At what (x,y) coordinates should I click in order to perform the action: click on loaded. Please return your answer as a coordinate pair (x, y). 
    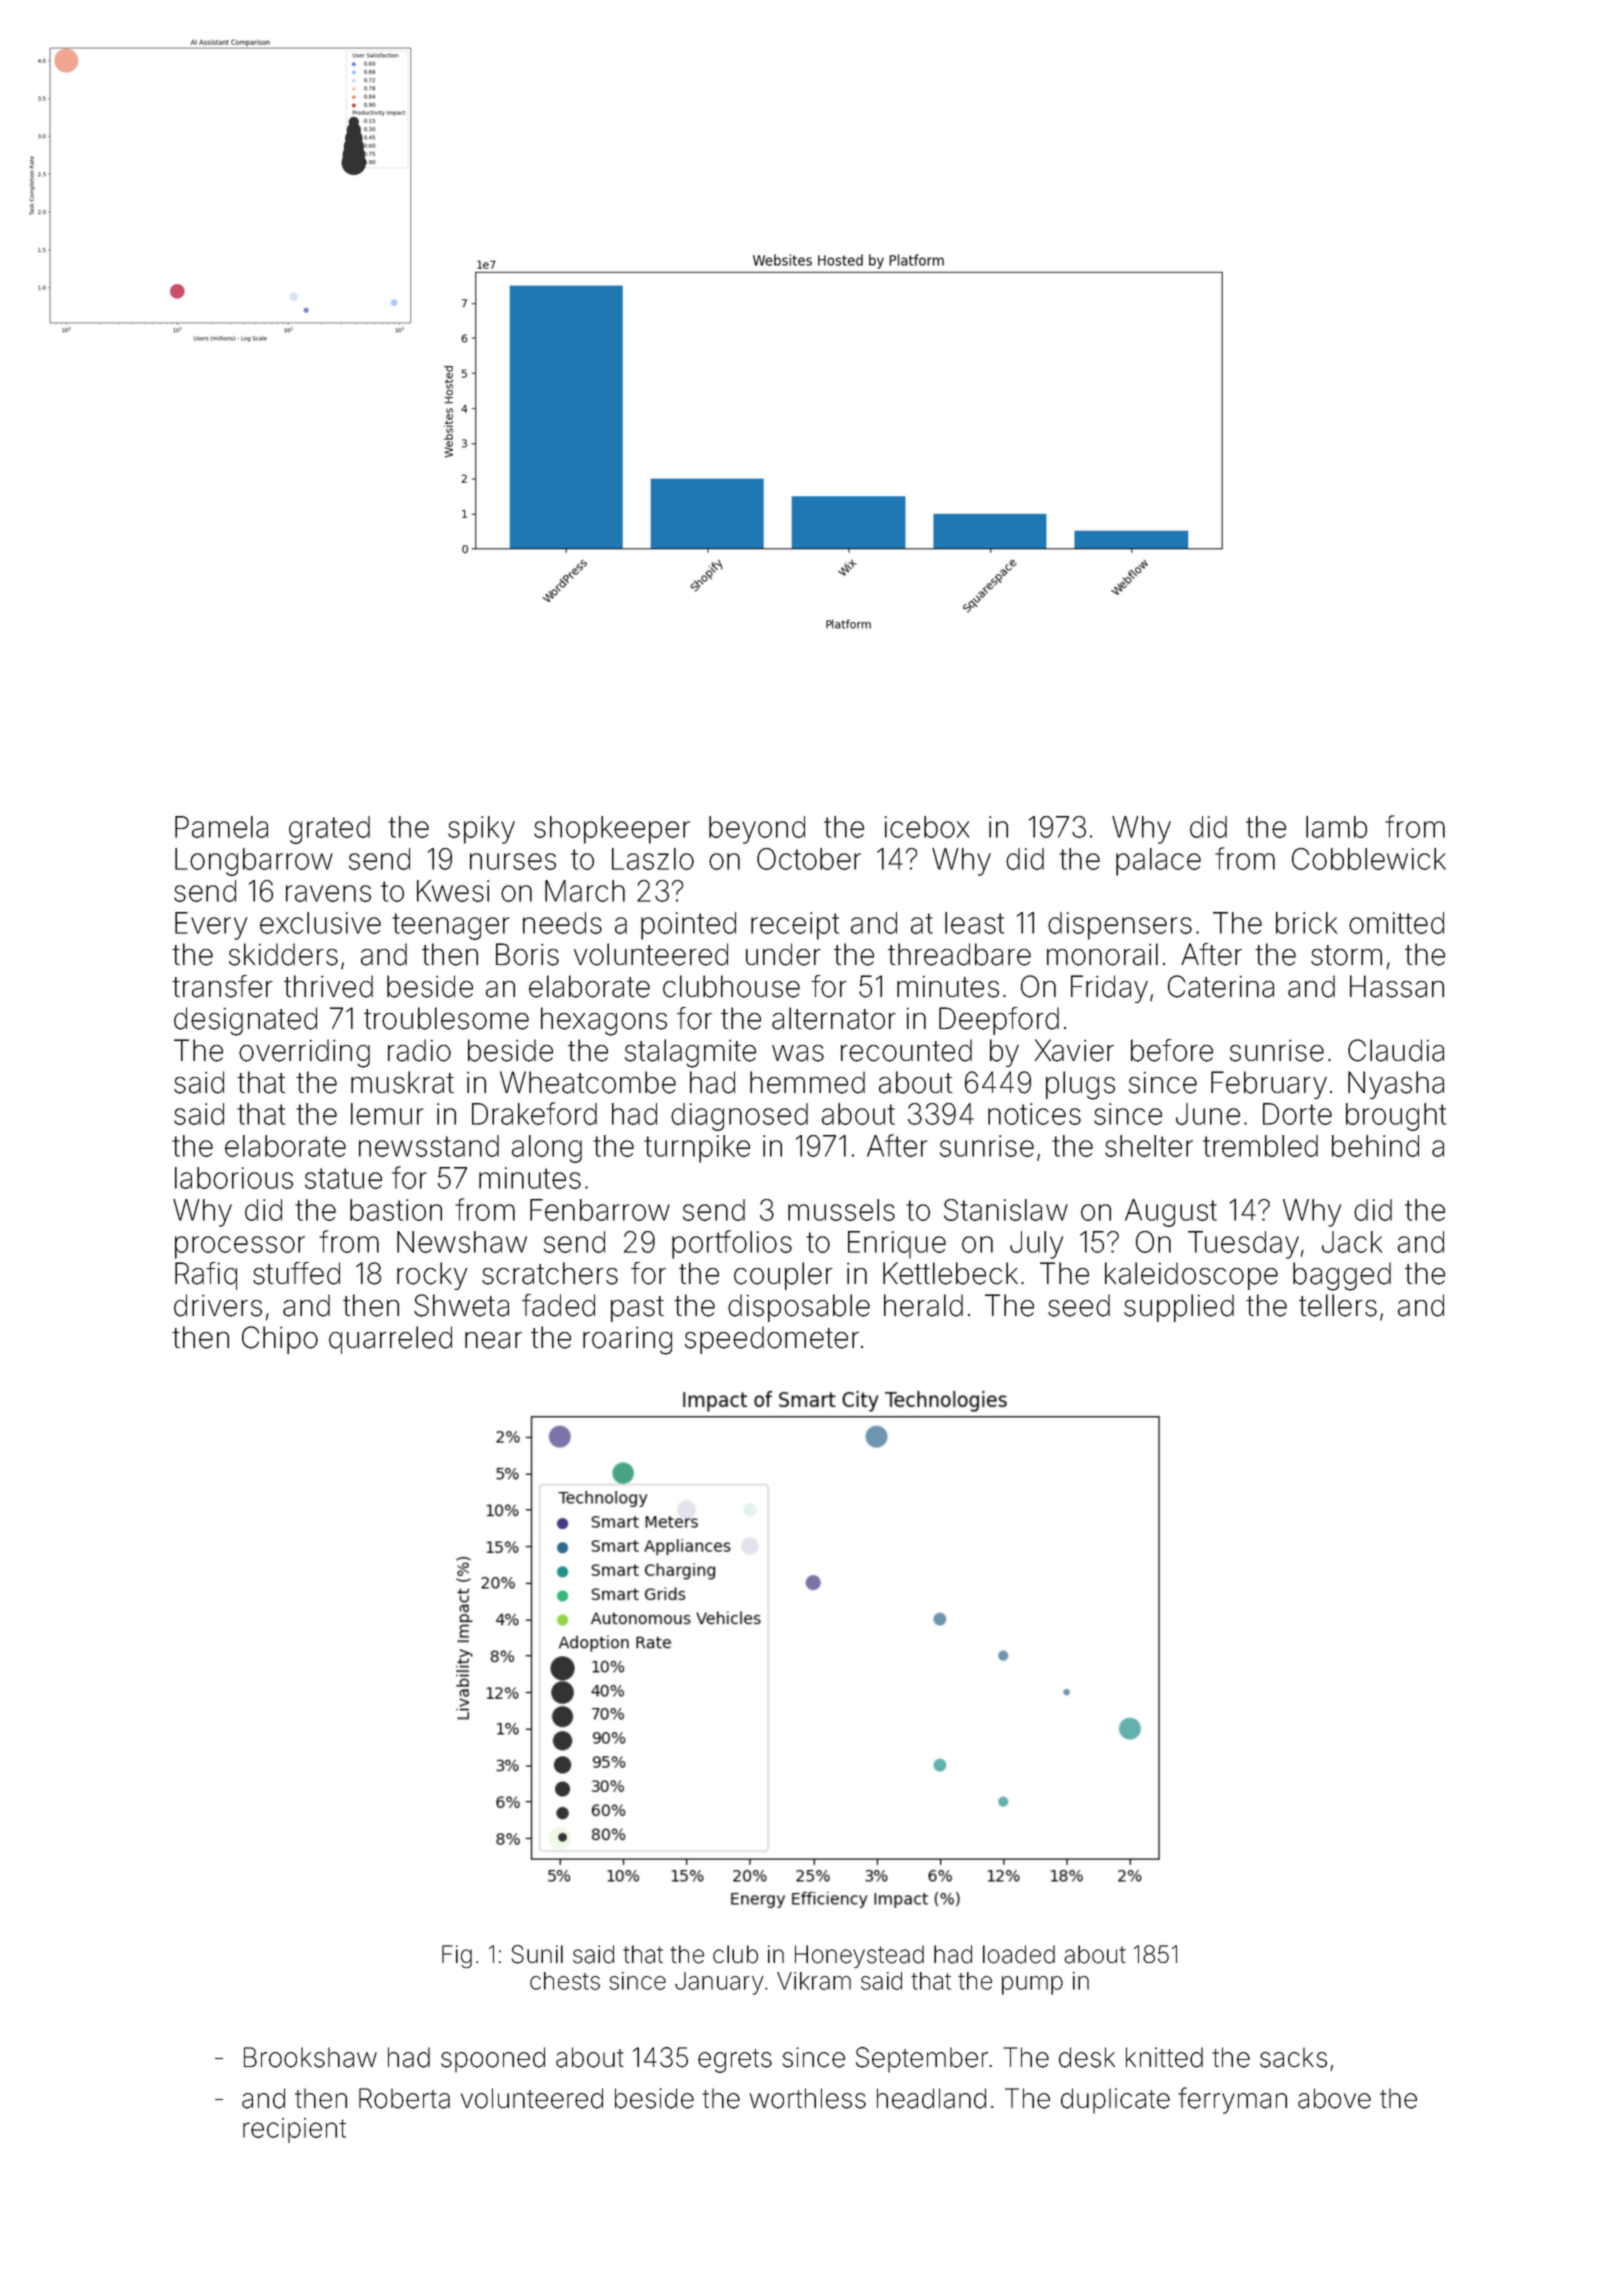
    Looking at the image, I should click on (1019, 1954).
